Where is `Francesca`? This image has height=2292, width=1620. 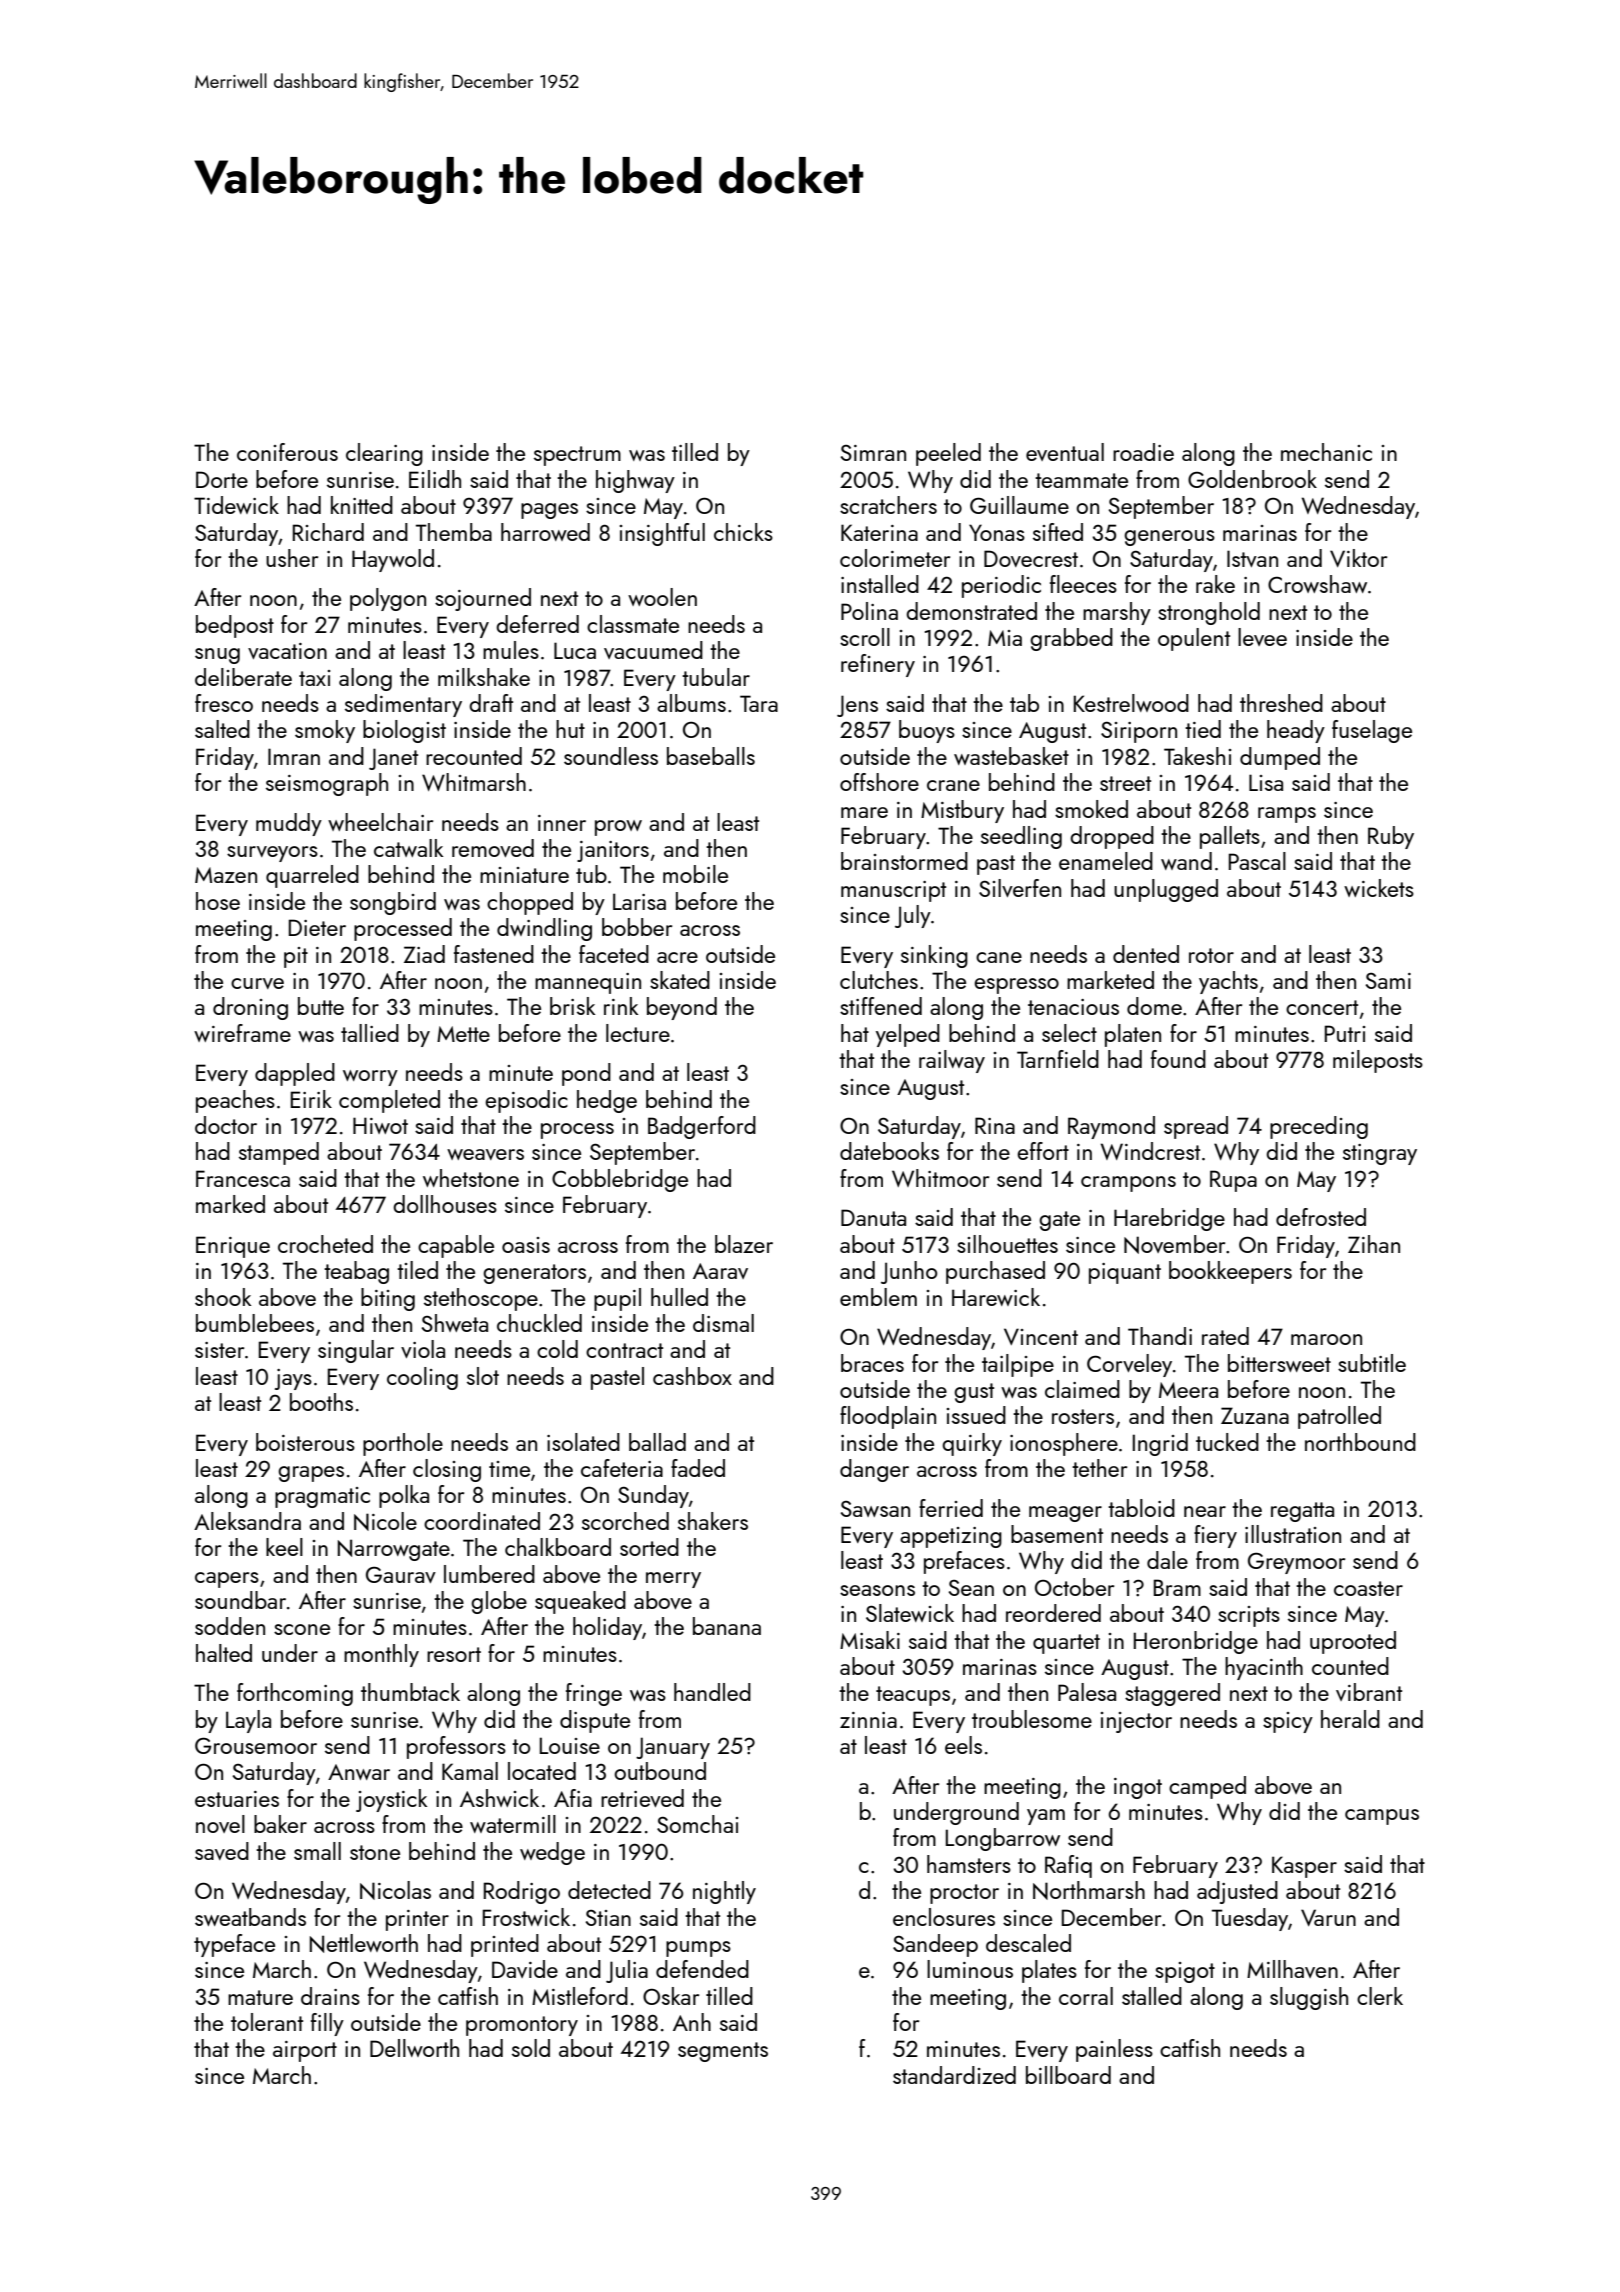 Francesca is located at coordinates (243, 1178).
